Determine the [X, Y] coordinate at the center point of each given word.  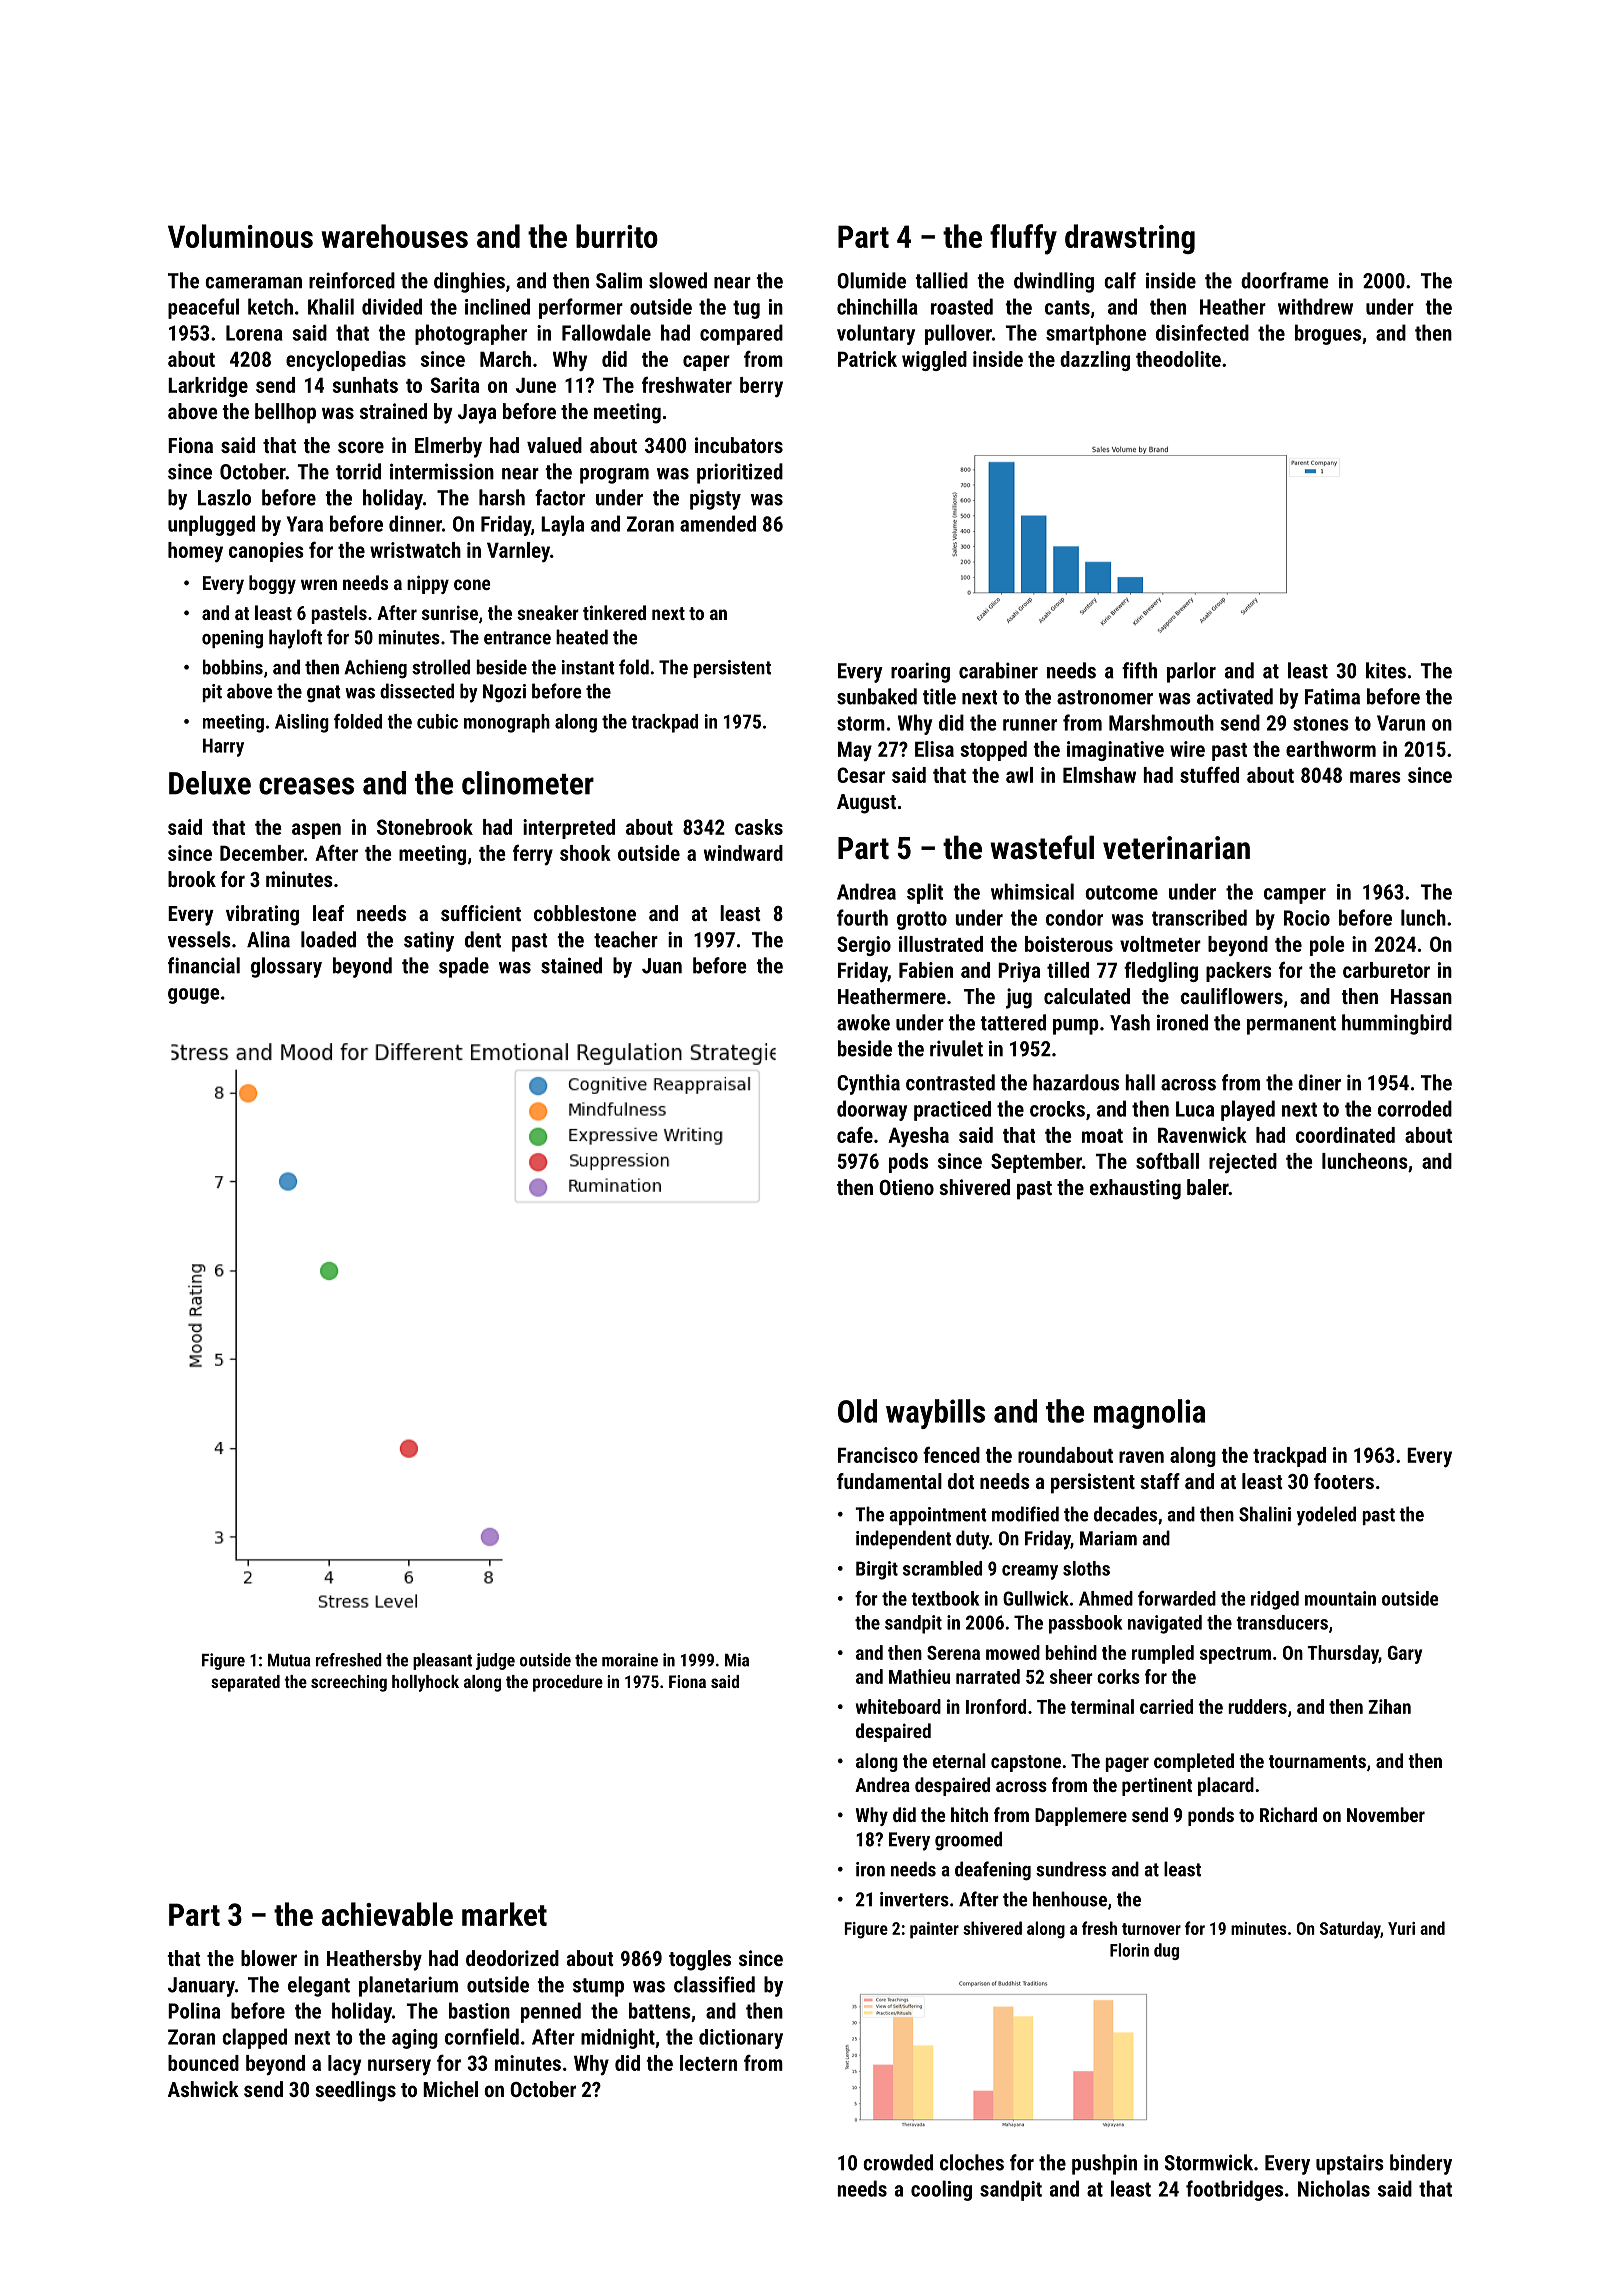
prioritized [740, 473]
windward [743, 853]
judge [495, 1661]
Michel [450, 2089]
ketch [270, 306]
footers [1344, 1481]
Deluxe [210, 783]
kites [1386, 670]
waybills [935, 1414]
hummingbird [1397, 1024]
